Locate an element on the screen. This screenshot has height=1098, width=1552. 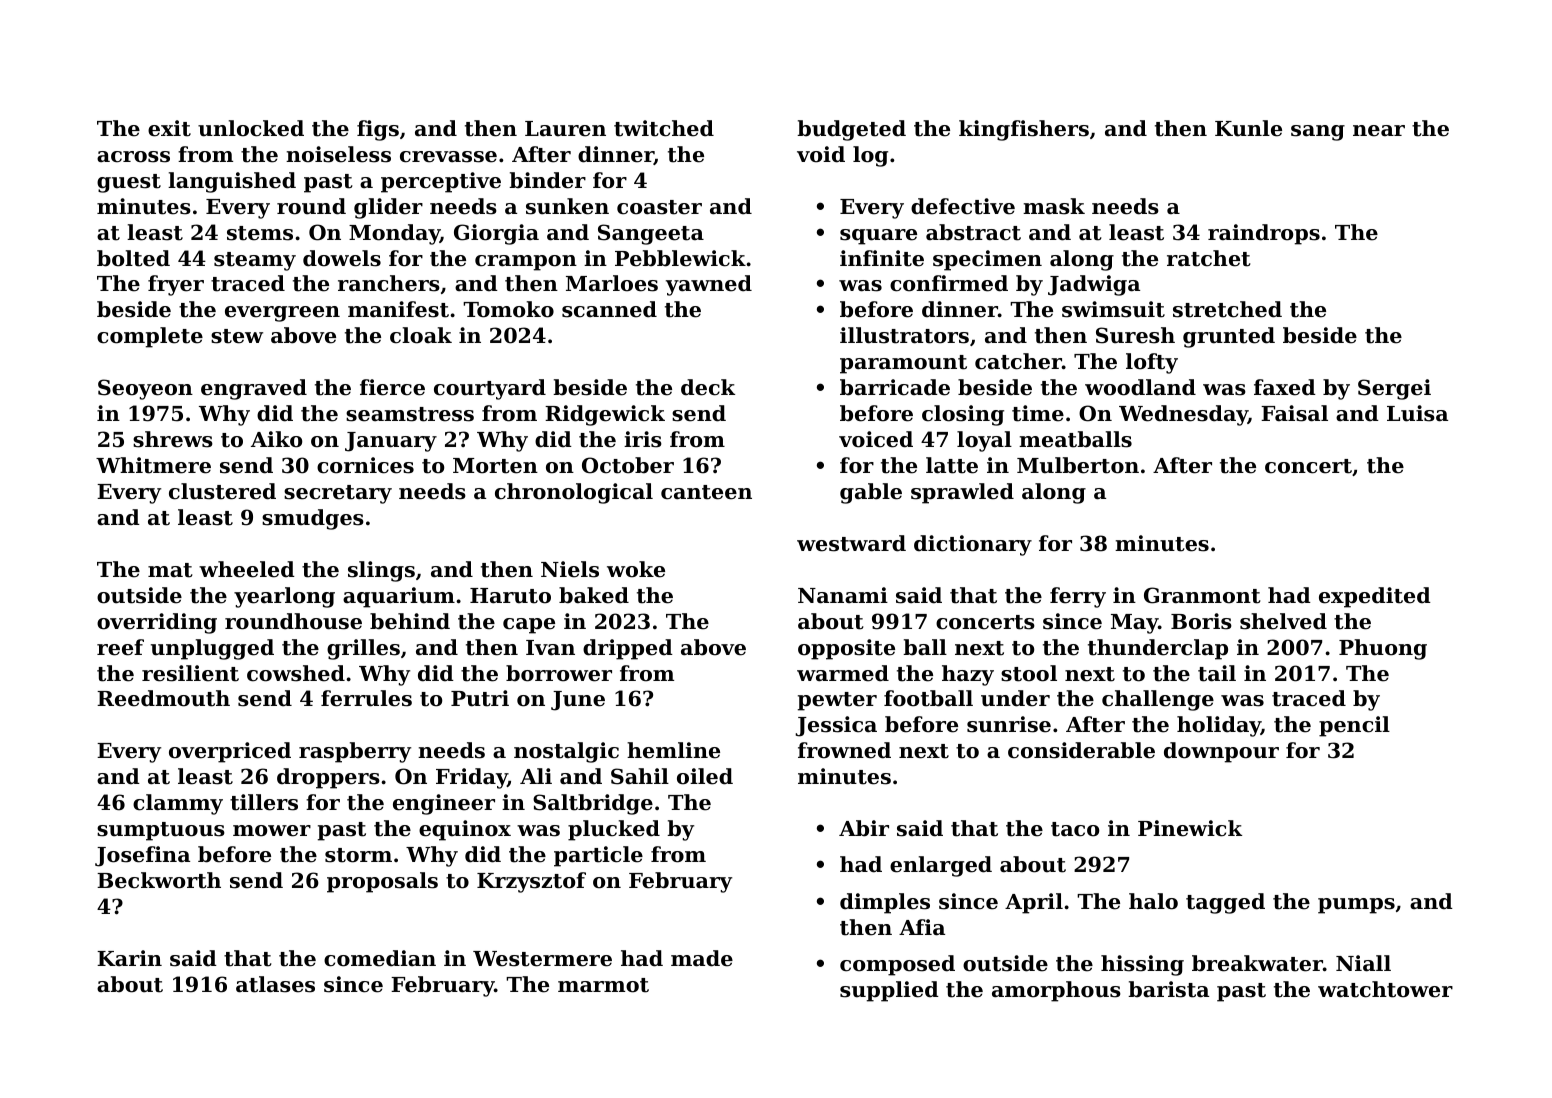
October is located at coordinates (628, 465).
